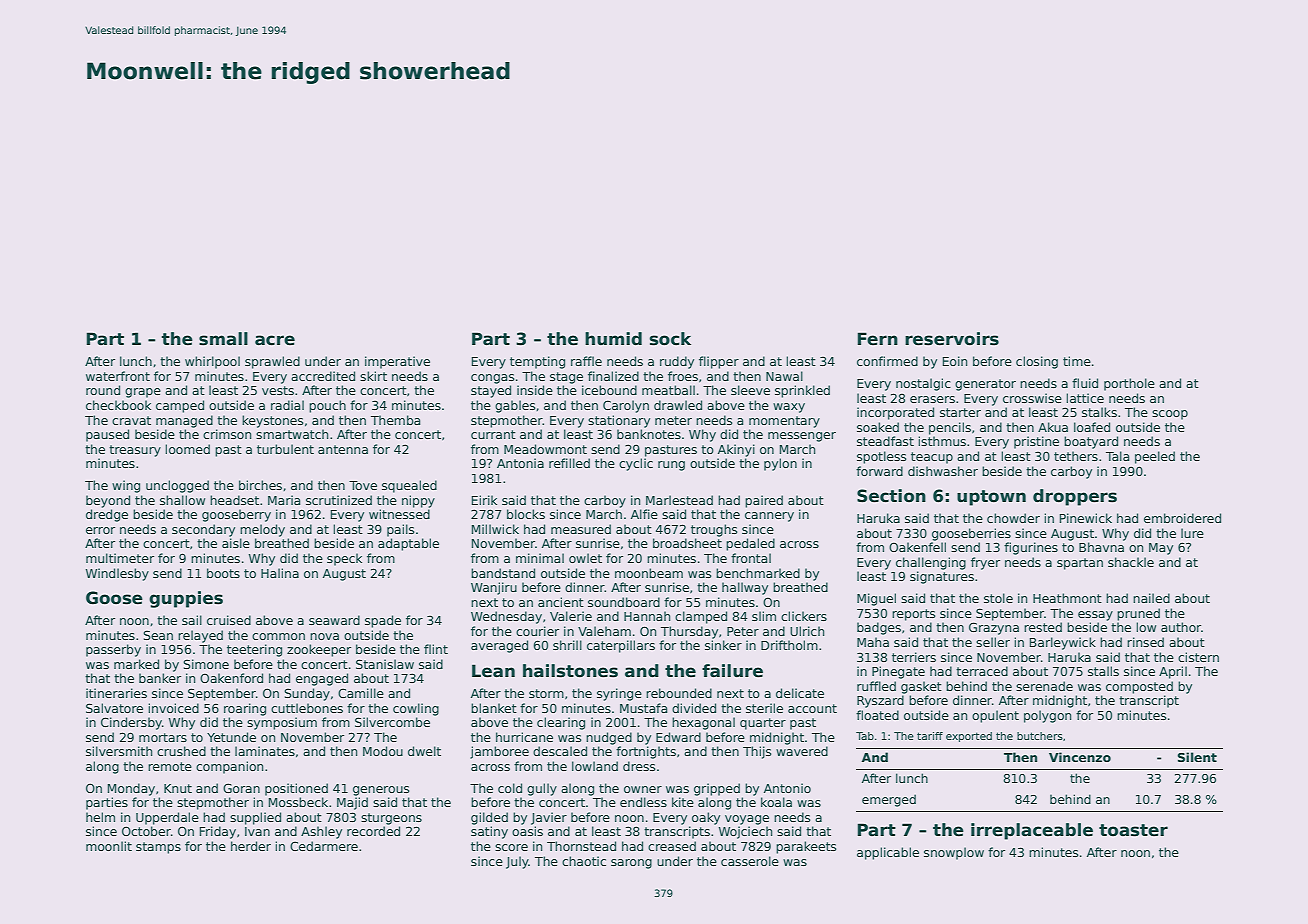 Image resolution: width=1308 pixels, height=924 pixels. I want to click on sock, so click(670, 339).
